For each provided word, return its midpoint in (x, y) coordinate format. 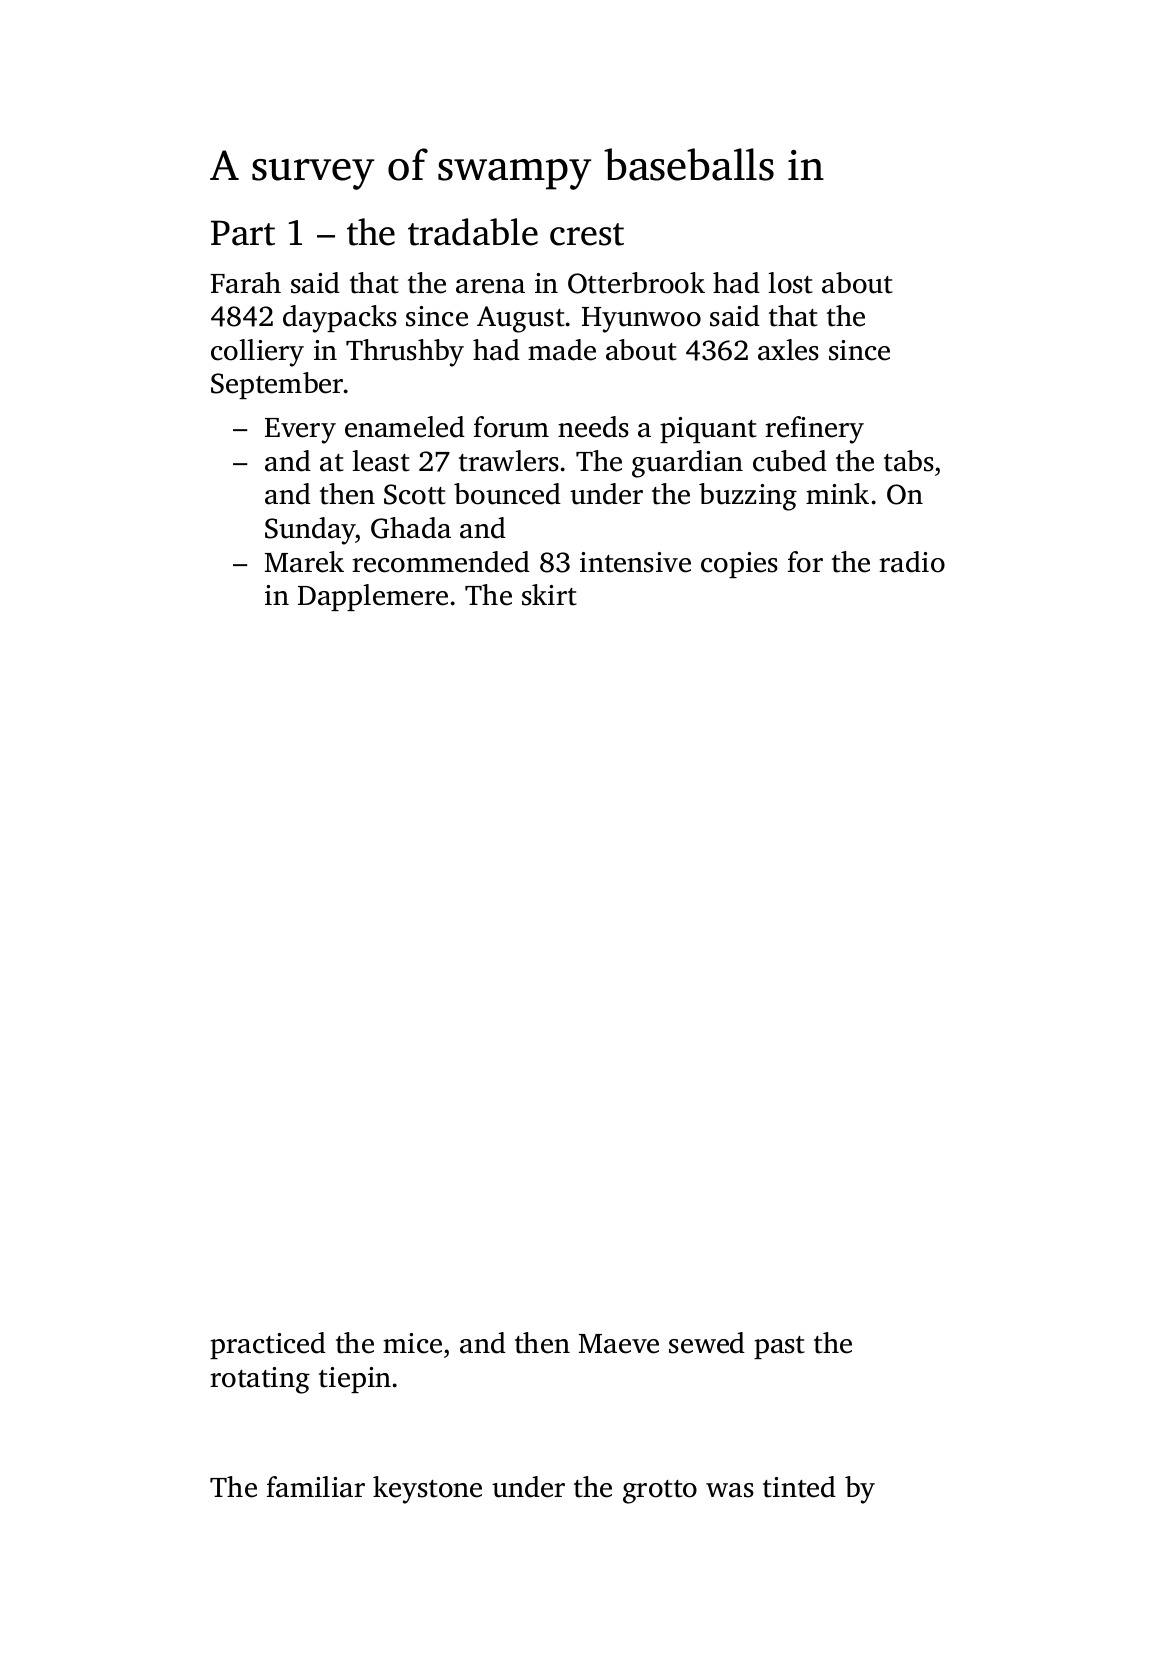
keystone (427, 1490)
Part (243, 233)
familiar (316, 1487)
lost (791, 283)
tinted (799, 1487)
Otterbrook (636, 283)
